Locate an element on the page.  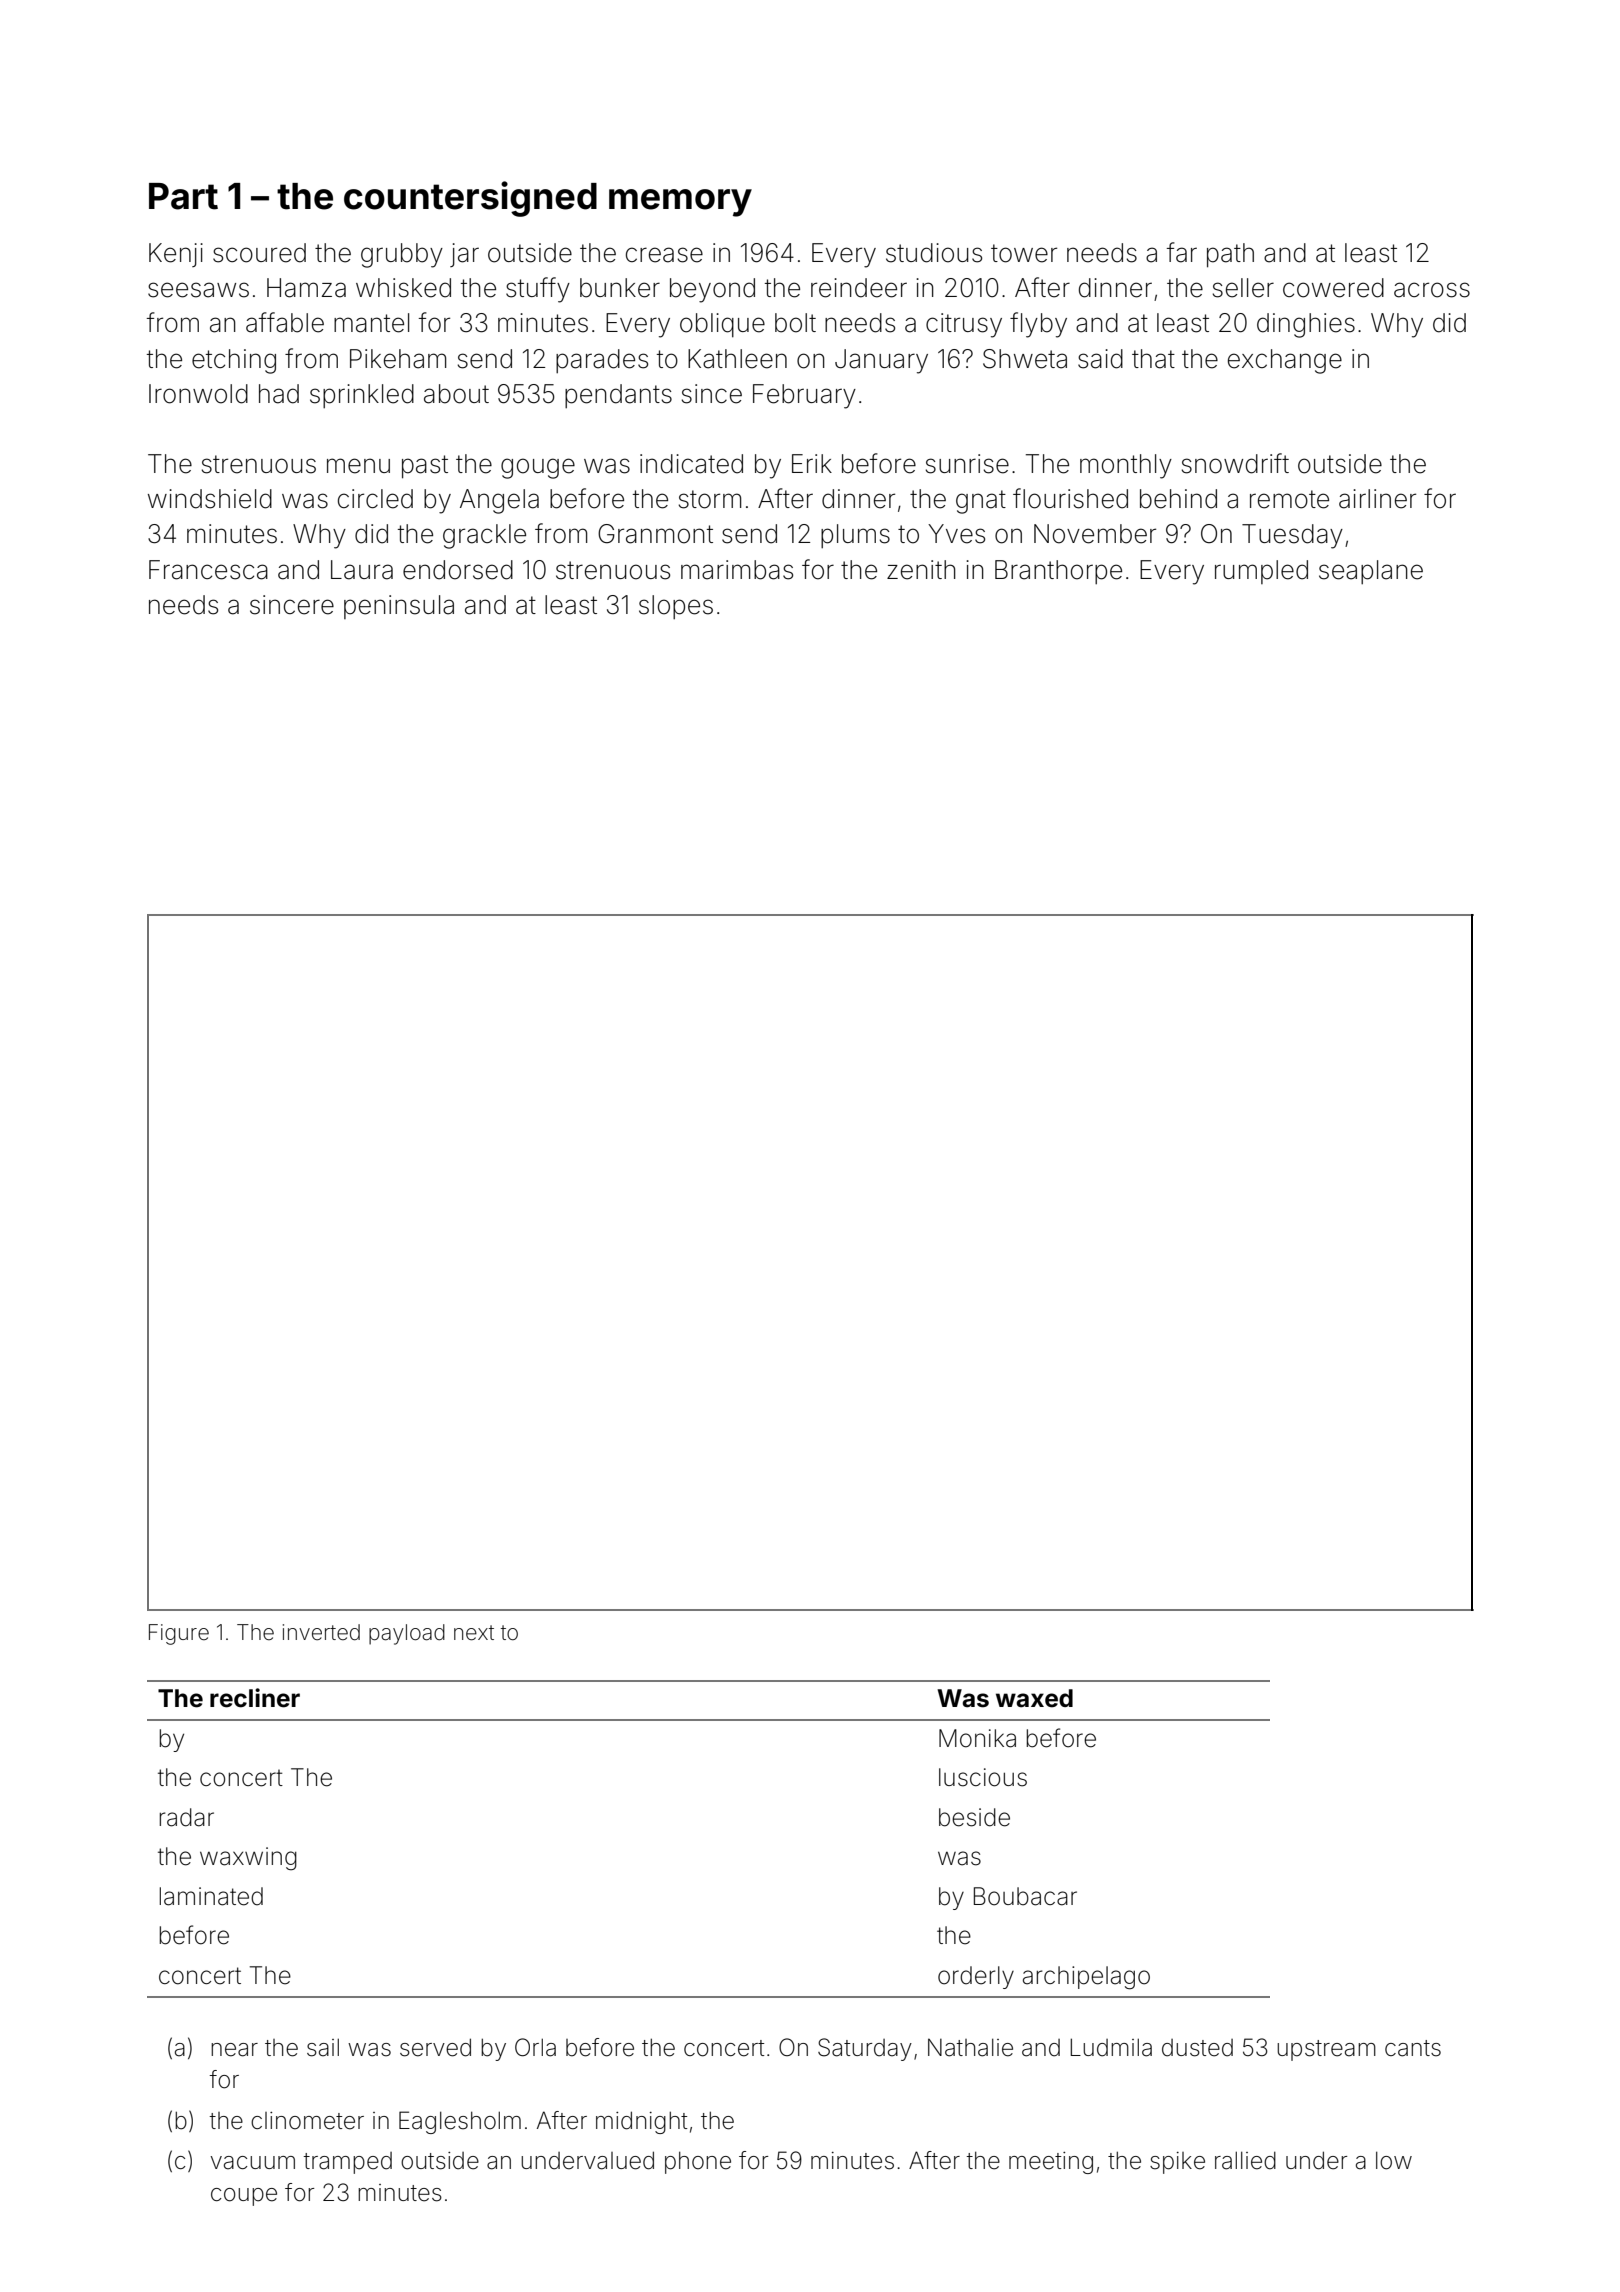
Figure is located at coordinates (179, 1634).
